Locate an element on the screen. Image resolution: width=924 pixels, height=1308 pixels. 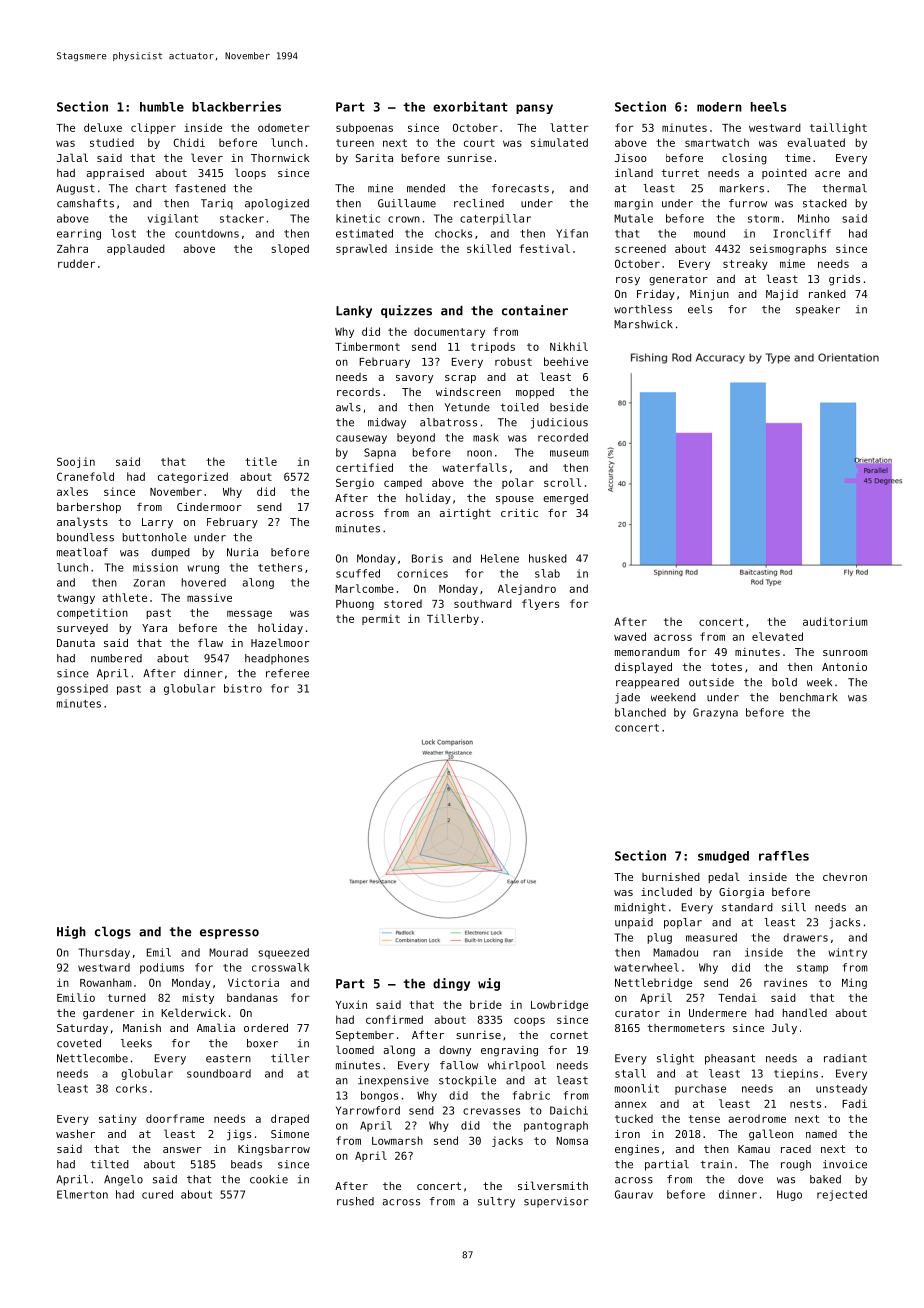
ranked is located at coordinates (827, 294).
